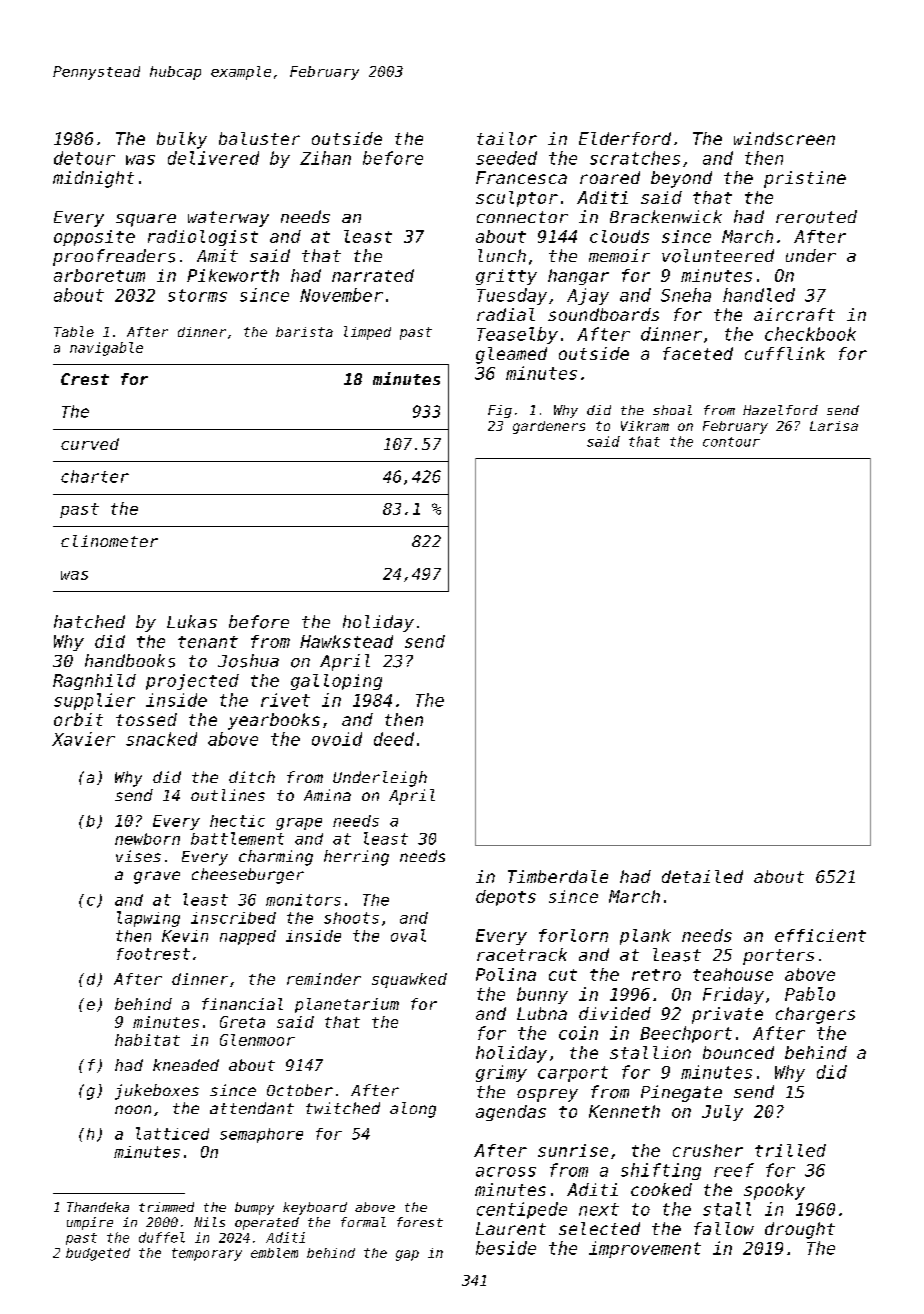 The height and width of the image is (1314, 924). What do you see at coordinates (90, 444) in the image?
I see `curved` at bounding box center [90, 444].
